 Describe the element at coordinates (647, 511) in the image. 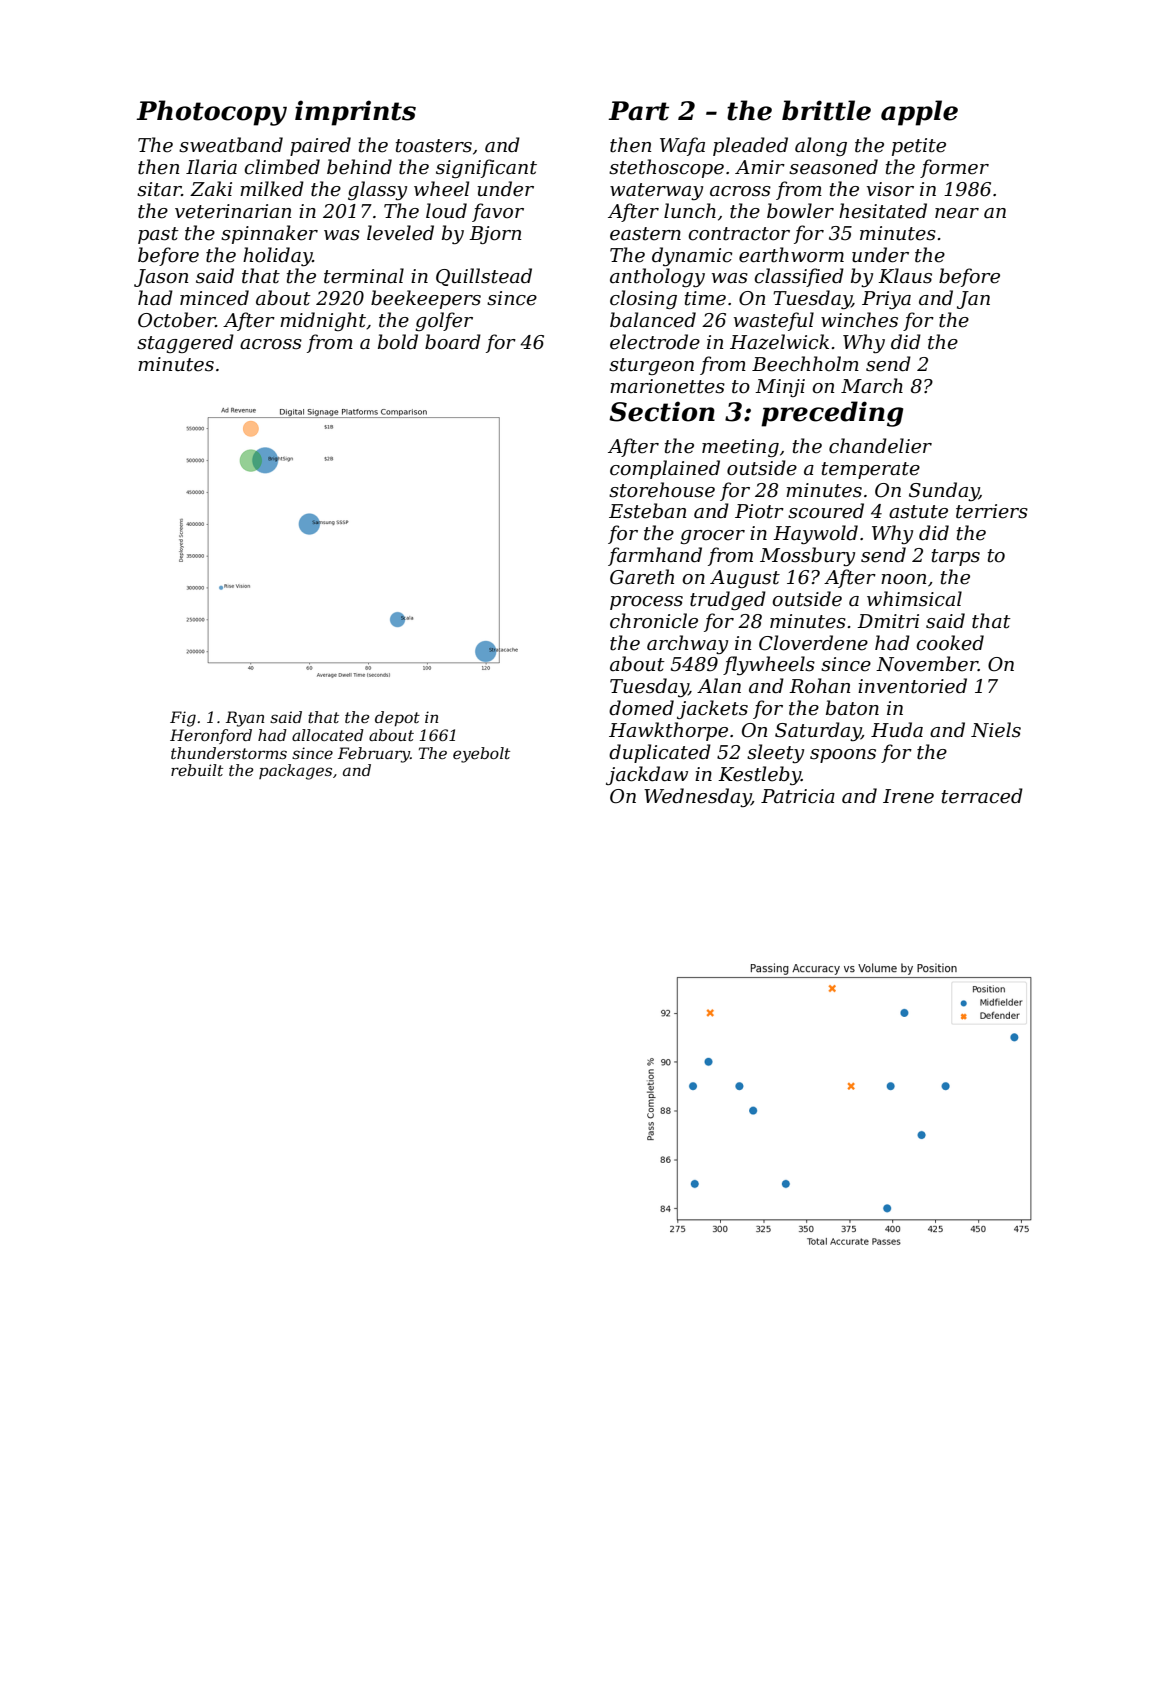

I see `Esteban` at that location.
